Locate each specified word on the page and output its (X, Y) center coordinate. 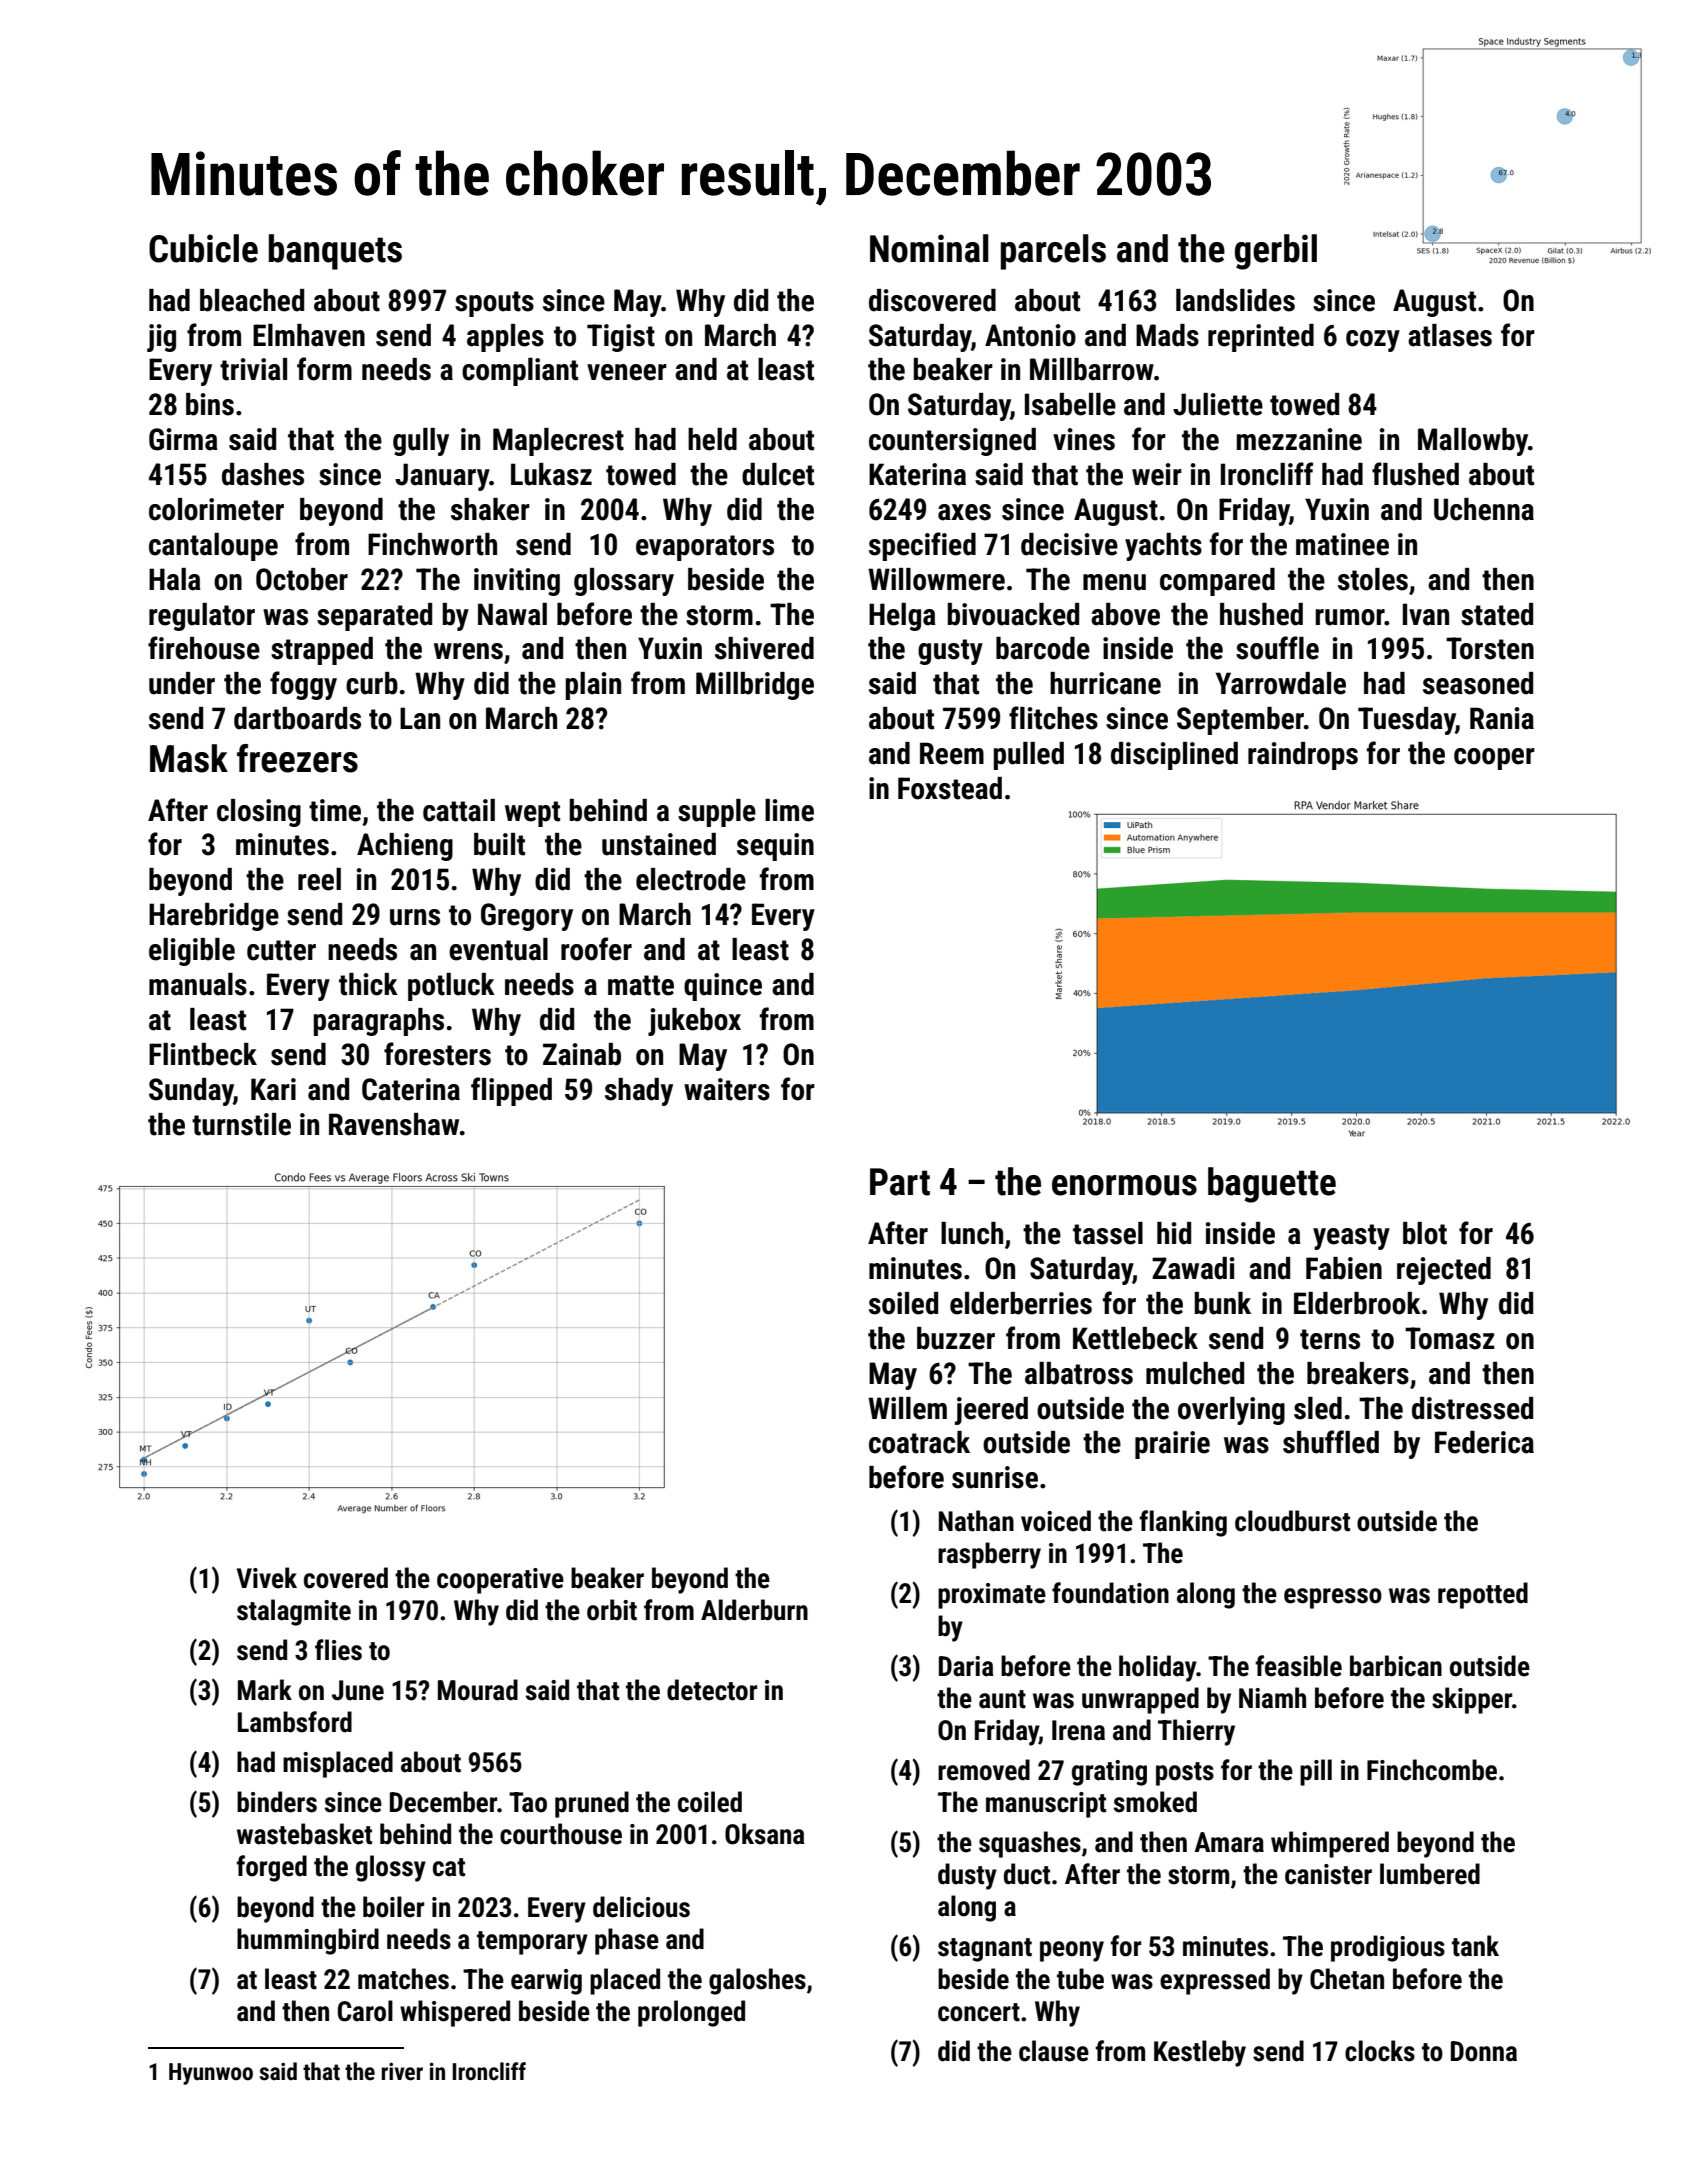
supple (717, 813)
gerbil (1276, 252)
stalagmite (294, 1612)
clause (1054, 2051)
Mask (189, 758)
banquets (335, 252)
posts (1185, 1774)
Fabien (1344, 1268)
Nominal (929, 248)
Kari (273, 1089)
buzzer (956, 1338)
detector (712, 1690)
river (402, 2072)
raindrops (1303, 756)
